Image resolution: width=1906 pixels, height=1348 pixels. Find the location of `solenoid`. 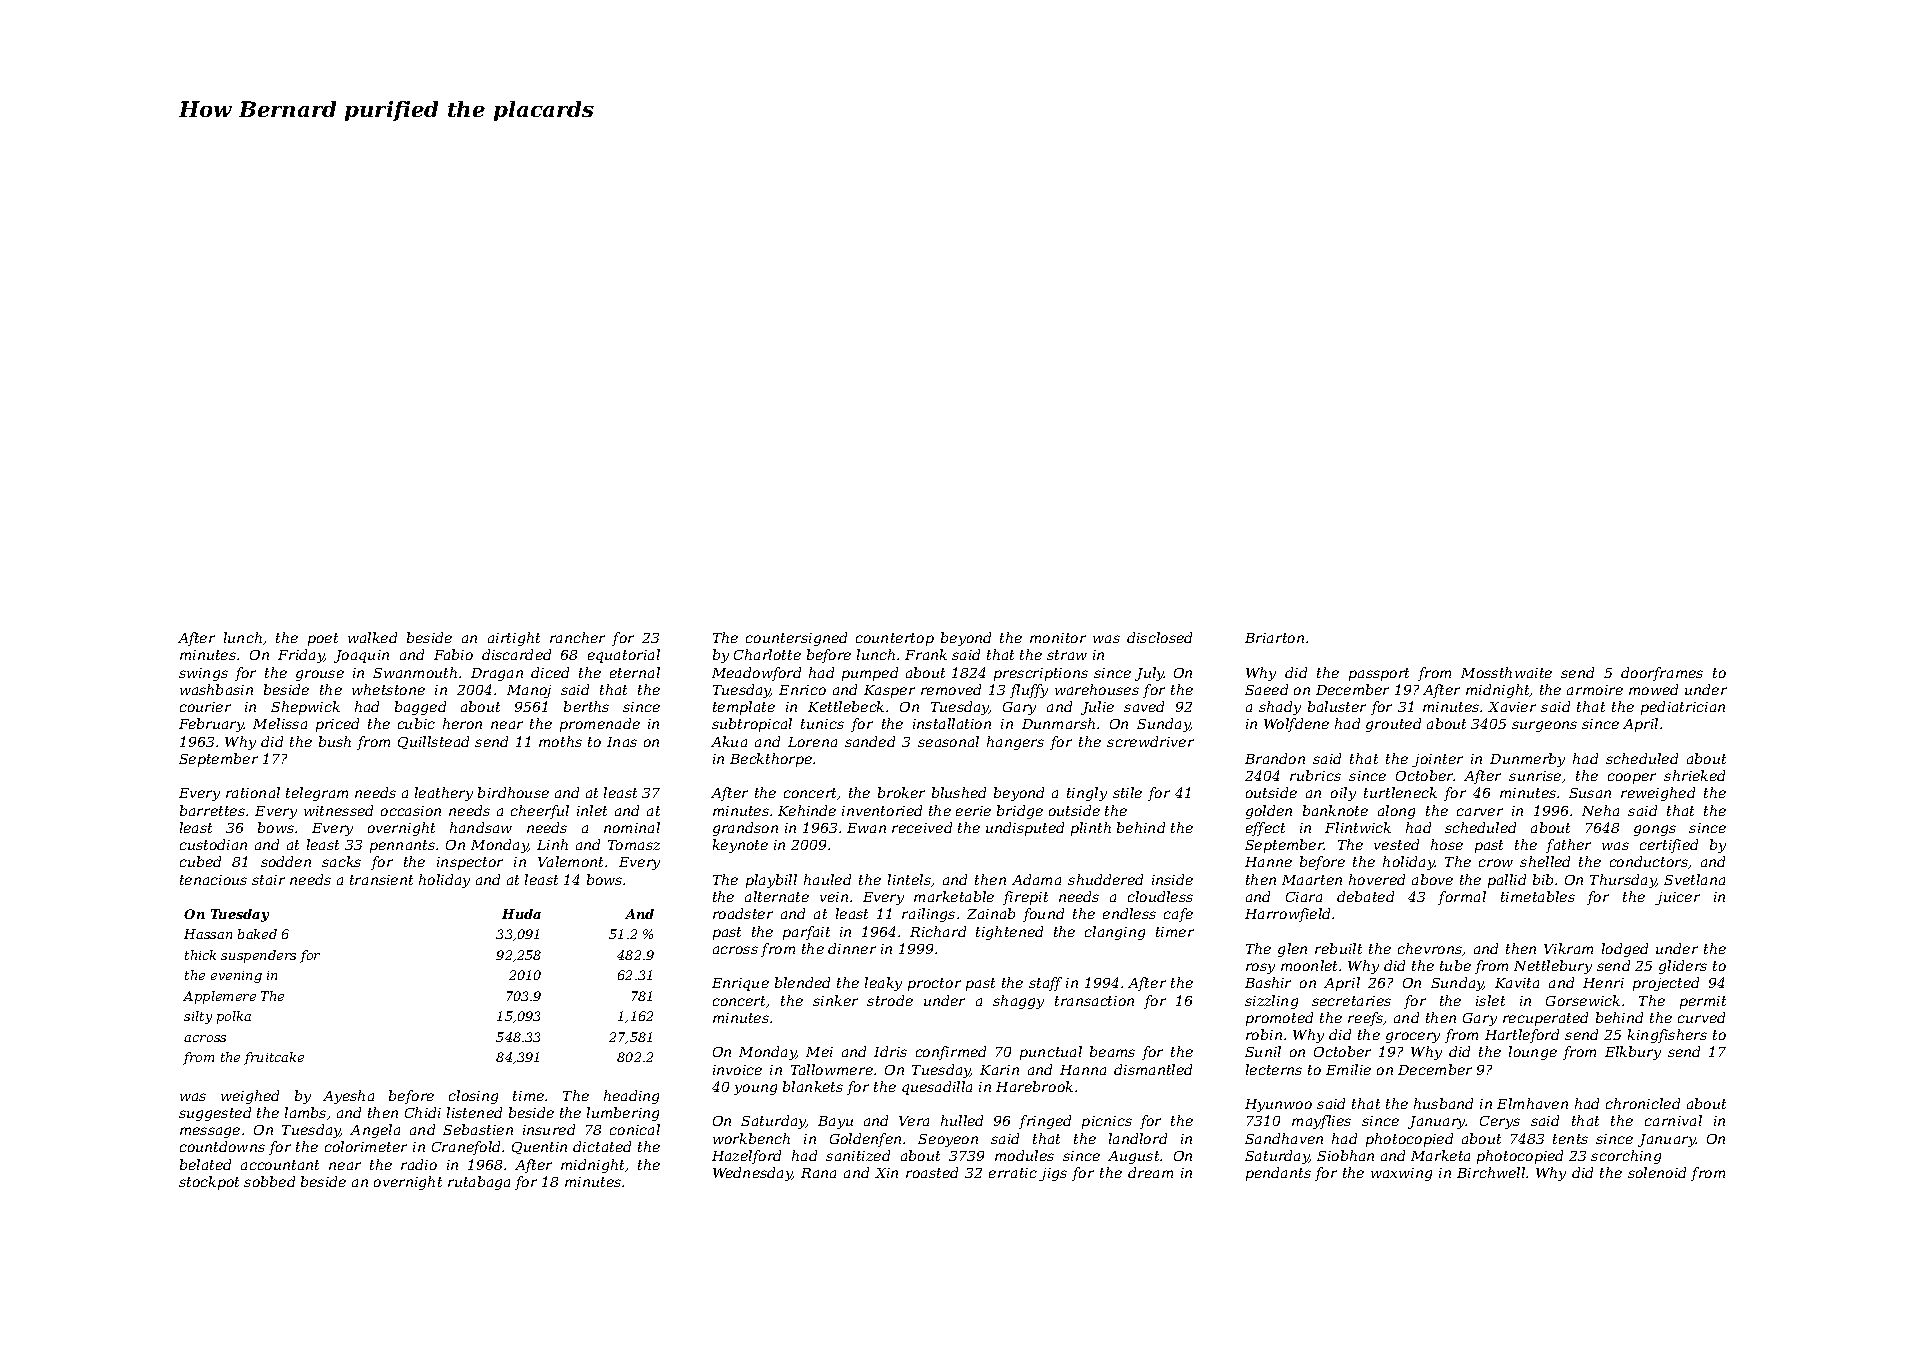

solenoid is located at coordinates (1657, 1172).
